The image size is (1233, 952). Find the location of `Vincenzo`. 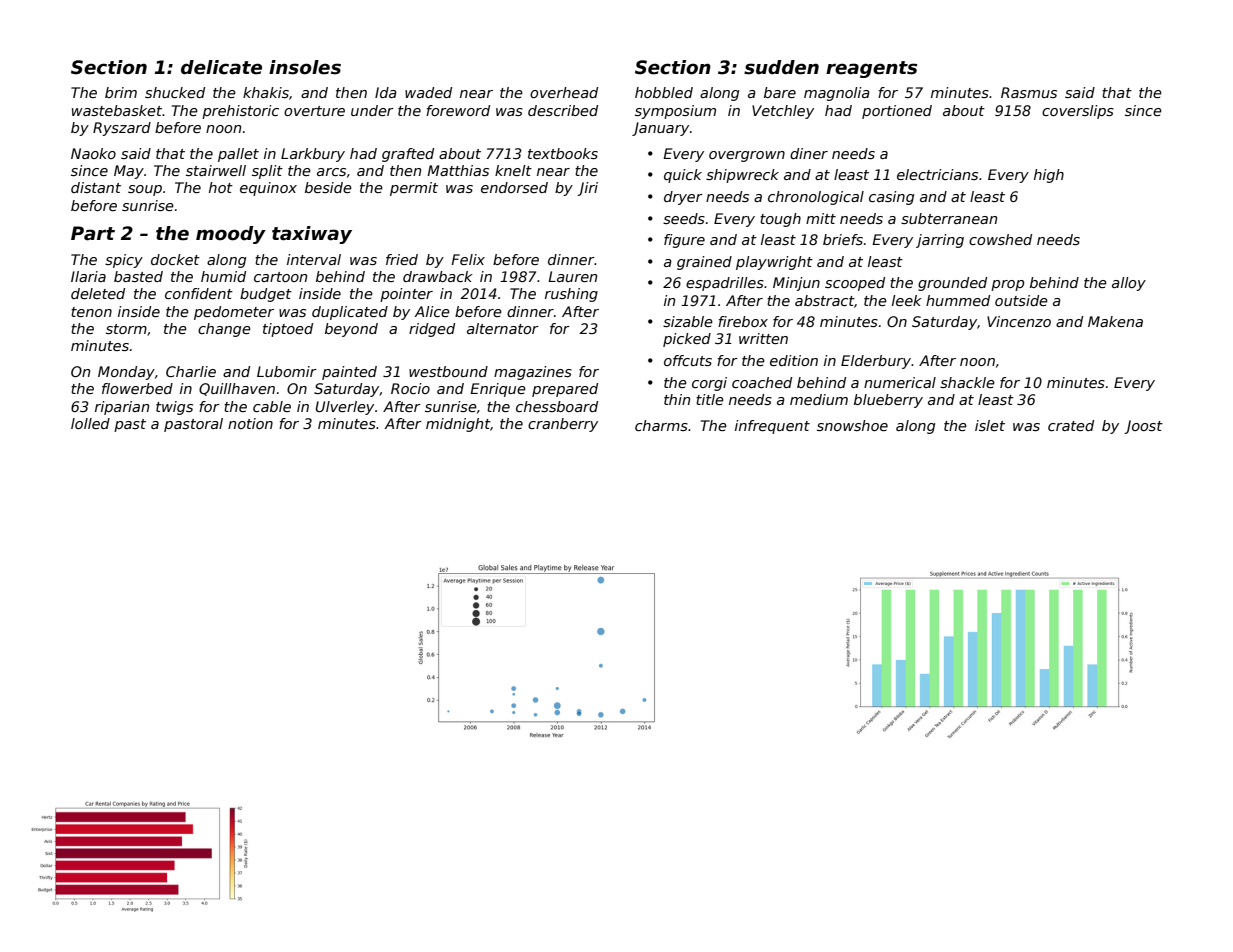

Vincenzo is located at coordinates (1019, 321).
